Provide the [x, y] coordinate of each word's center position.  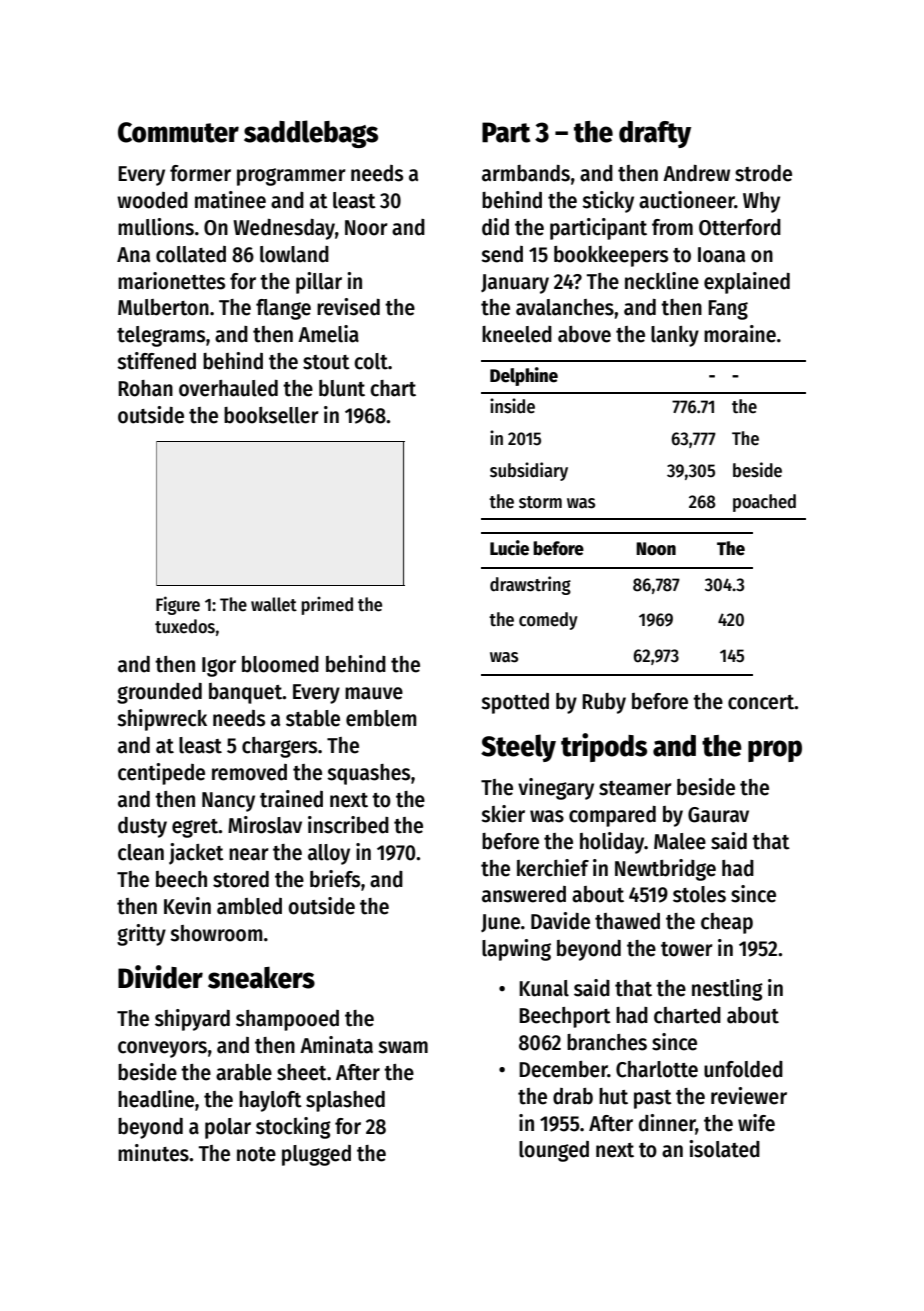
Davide [560, 921]
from [672, 227]
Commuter [178, 132]
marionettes [171, 281]
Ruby [604, 703]
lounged [554, 1151]
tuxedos [185, 626]
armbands [526, 173]
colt [371, 361]
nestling [727, 990]
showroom [216, 933]
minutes [153, 1153]
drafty [655, 134]
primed [327, 605]
